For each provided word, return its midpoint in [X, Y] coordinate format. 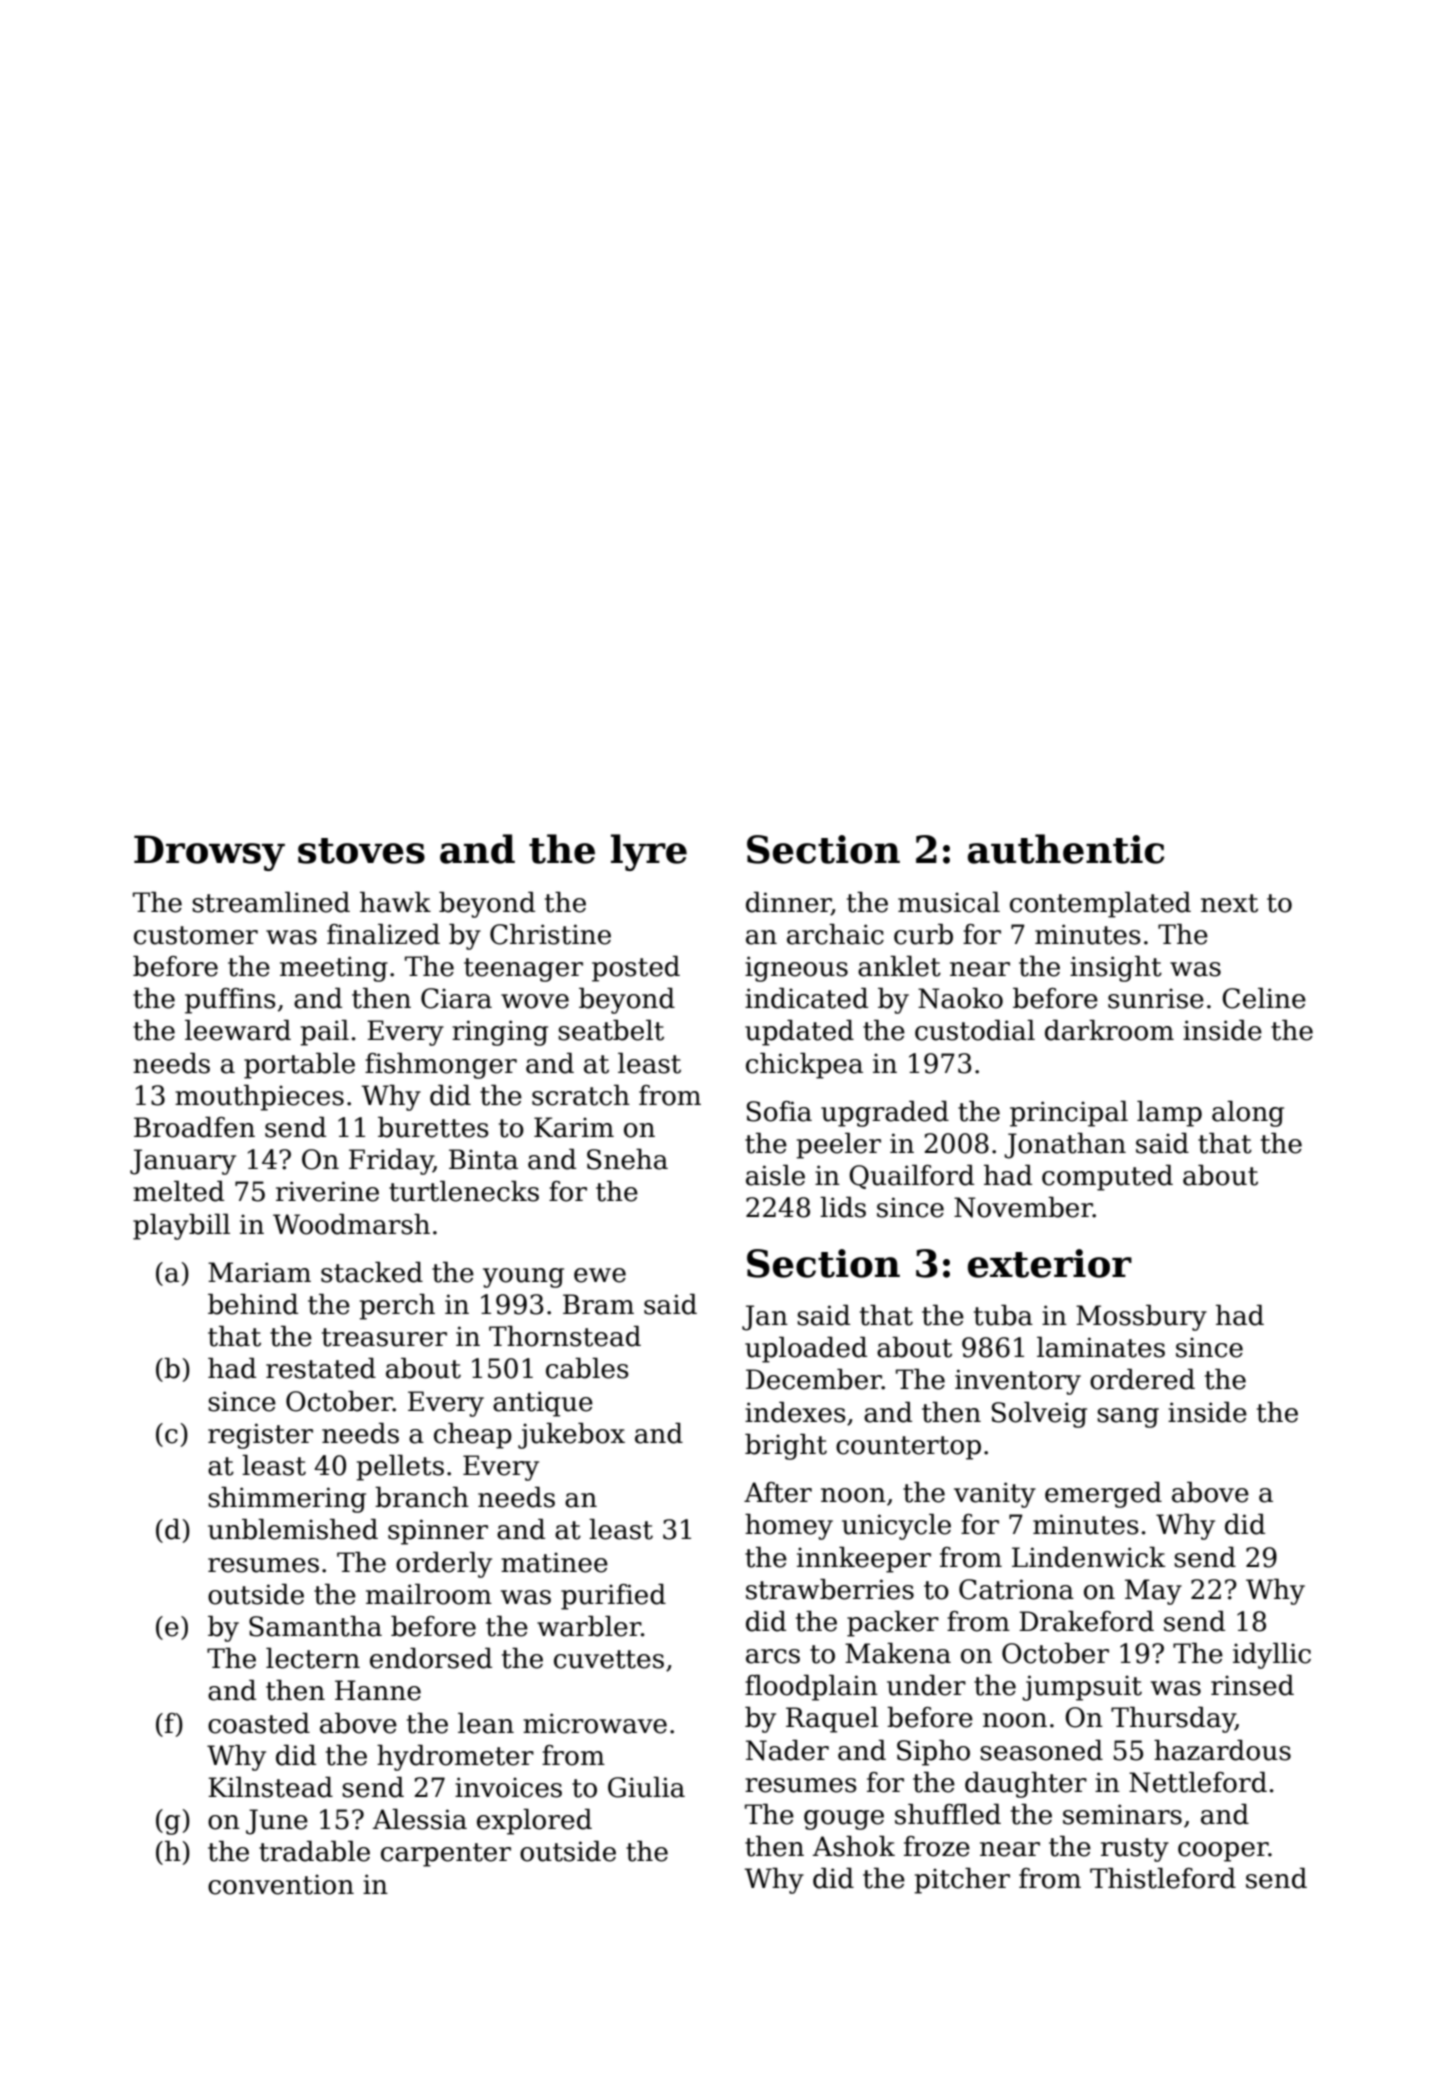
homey [789, 1527]
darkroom [1109, 1030]
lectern [313, 1658]
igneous [796, 969]
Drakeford [1086, 1621]
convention [281, 1884]
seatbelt [611, 1030]
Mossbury [1141, 1318]
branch [422, 1497]
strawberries [830, 1589]
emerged [1103, 1495]
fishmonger [441, 1066]
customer [196, 935]
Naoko [960, 998]
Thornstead [565, 1336]
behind [253, 1304]
